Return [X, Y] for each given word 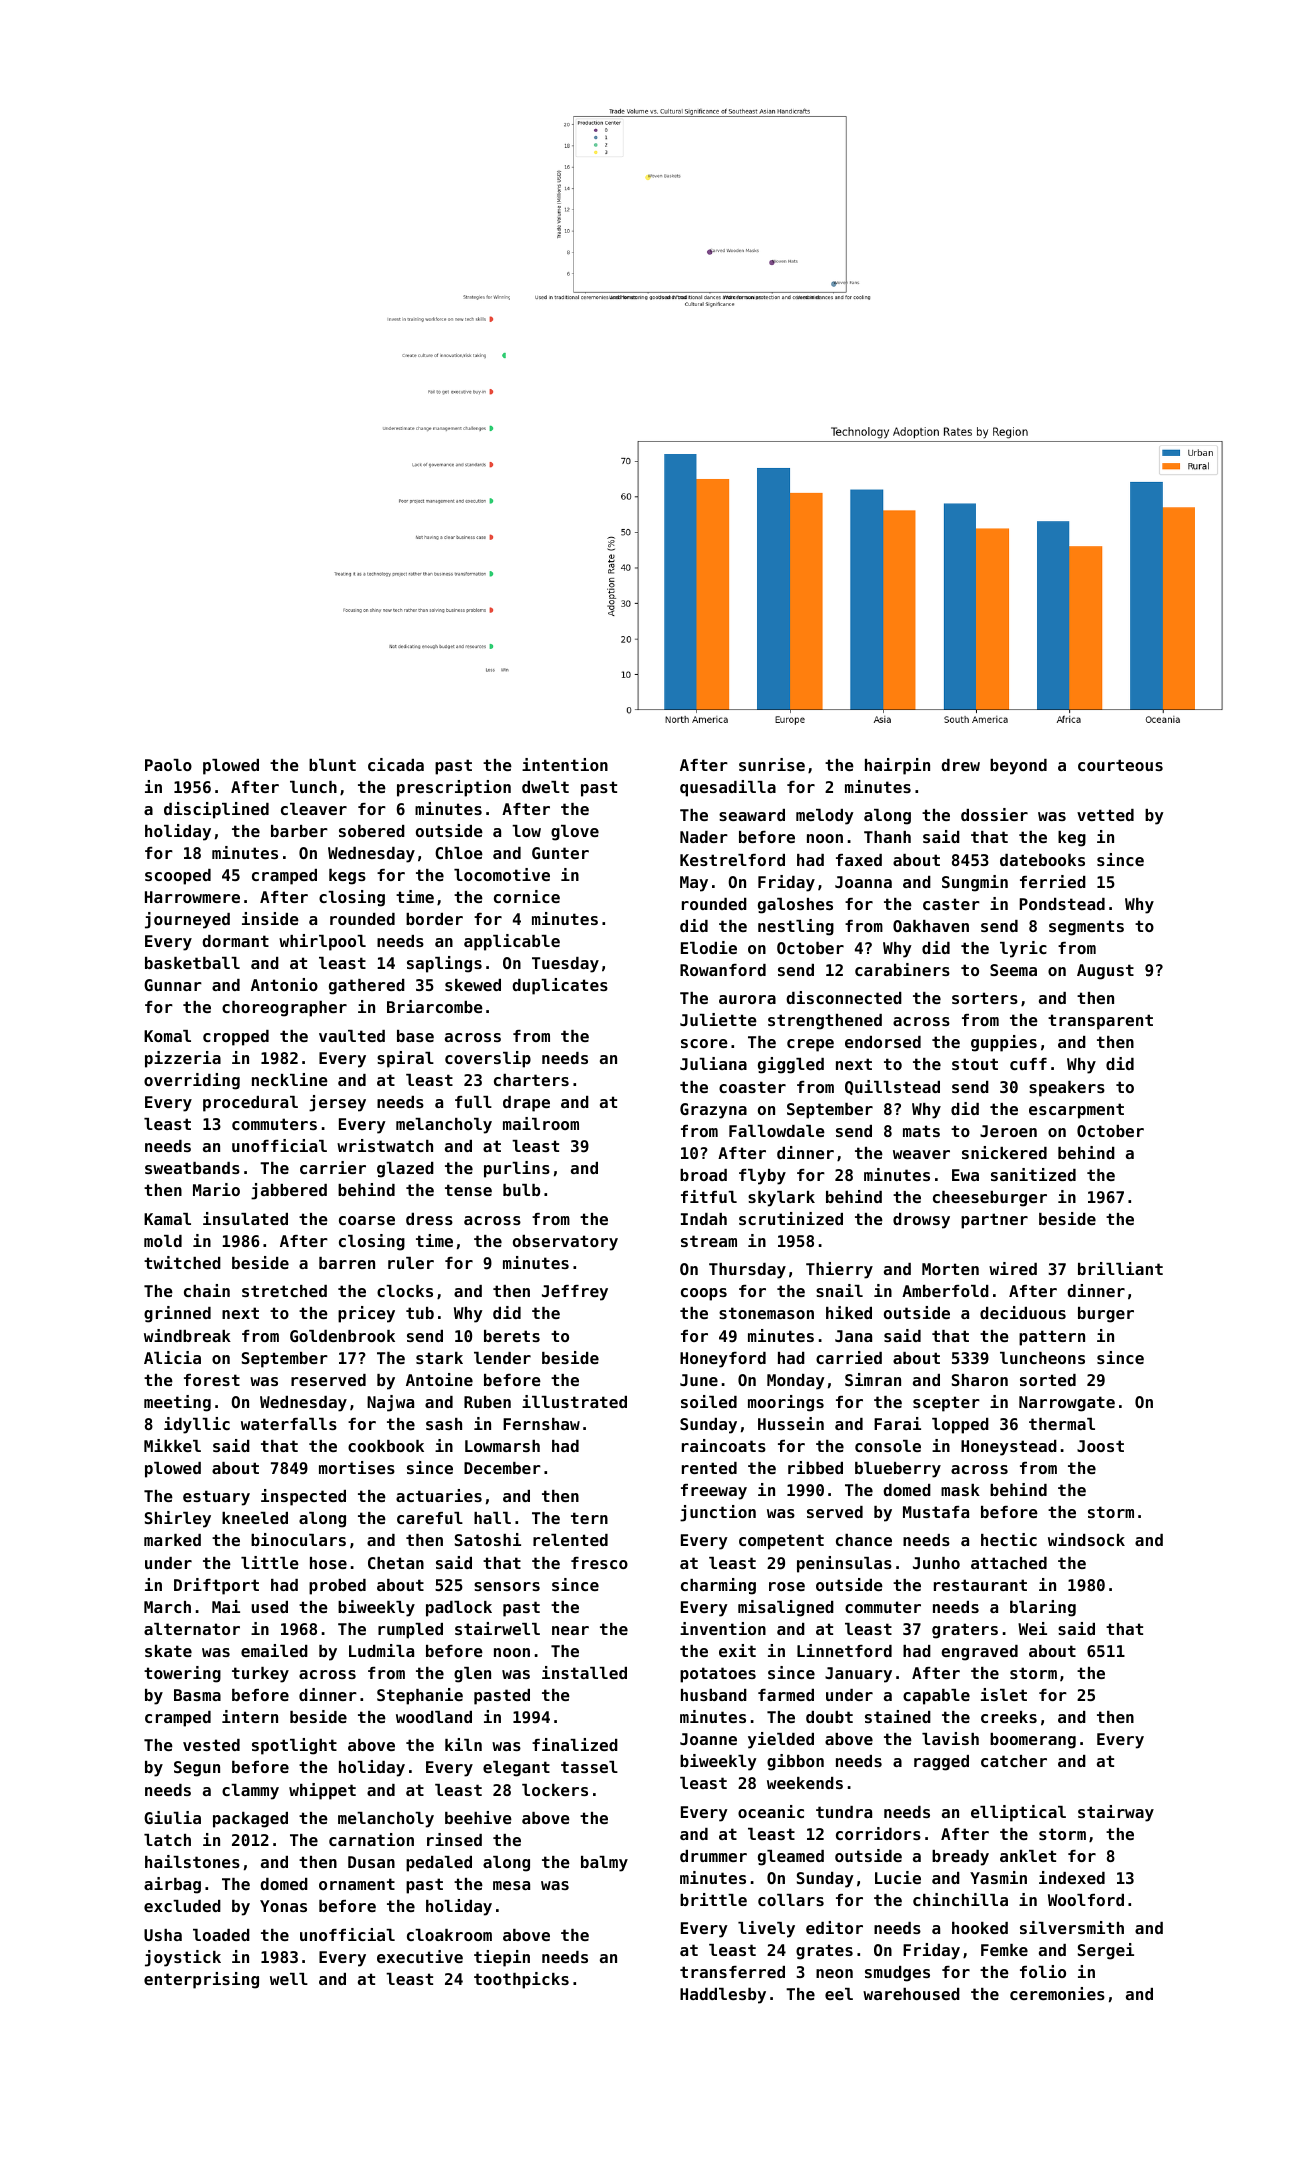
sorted [1048, 1380]
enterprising [201, 1980]
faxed [859, 860]
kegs [347, 877]
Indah [704, 1219]
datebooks [1042, 860]
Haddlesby [723, 1996]
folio [1043, 1971]
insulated [245, 1218]
